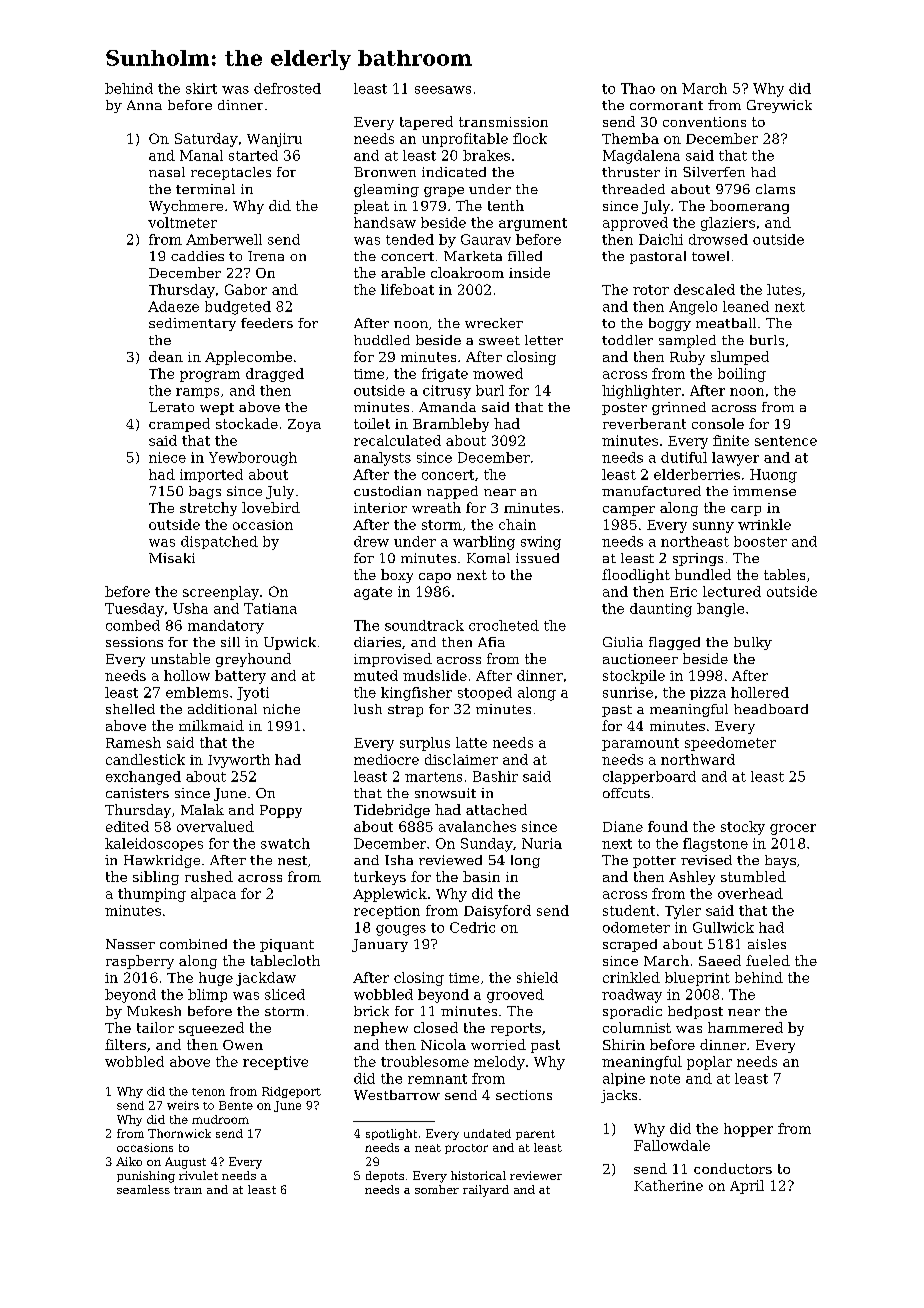 The width and height of the screenshot is (924, 1308). What do you see at coordinates (536, 1175) in the screenshot?
I see `reviewer` at bounding box center [536, 1175].
